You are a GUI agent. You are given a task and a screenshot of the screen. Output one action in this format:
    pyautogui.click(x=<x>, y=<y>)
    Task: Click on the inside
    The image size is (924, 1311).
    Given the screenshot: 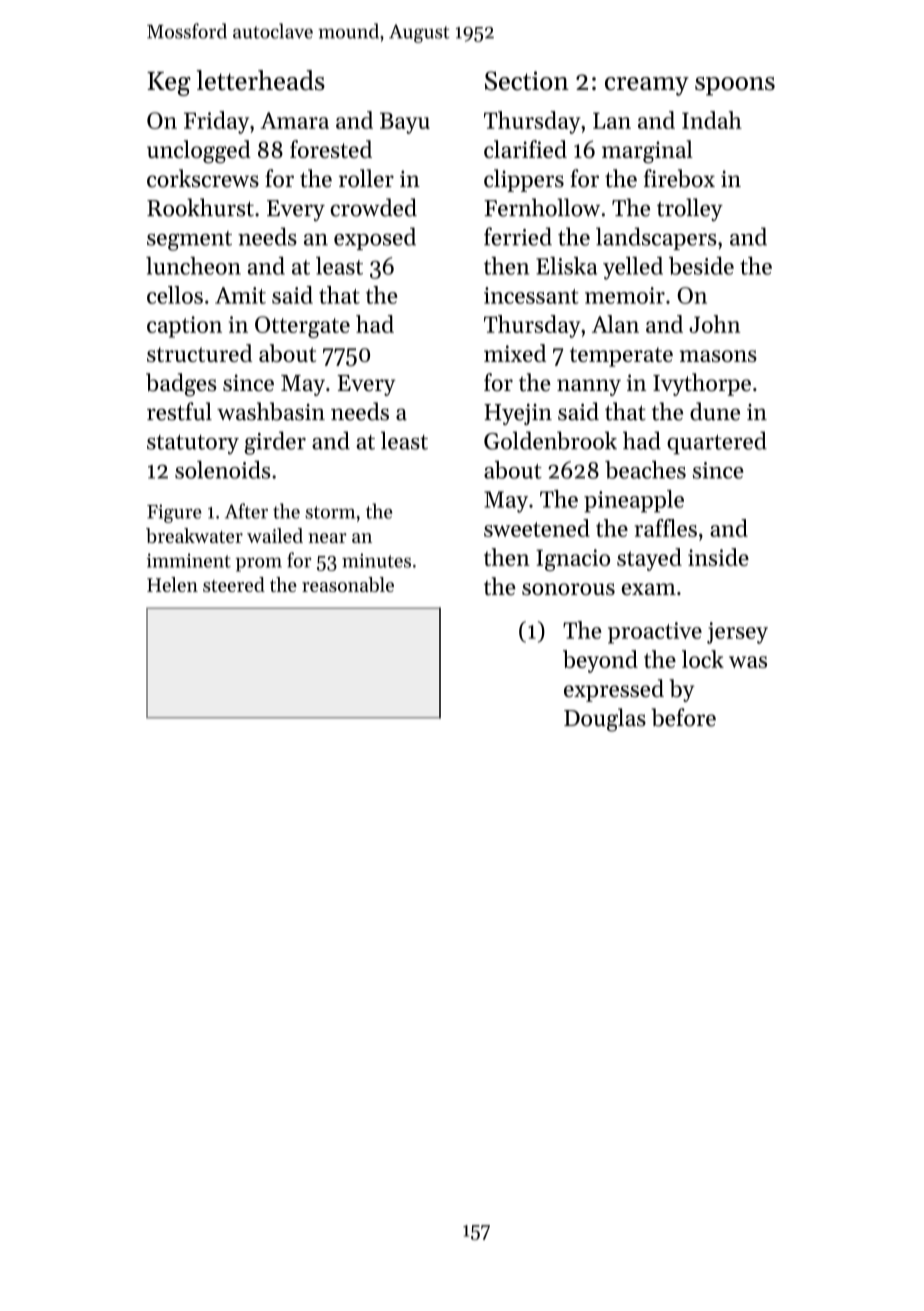 What is the action you would take?
    pyautogui.click(x=718, y=557)
